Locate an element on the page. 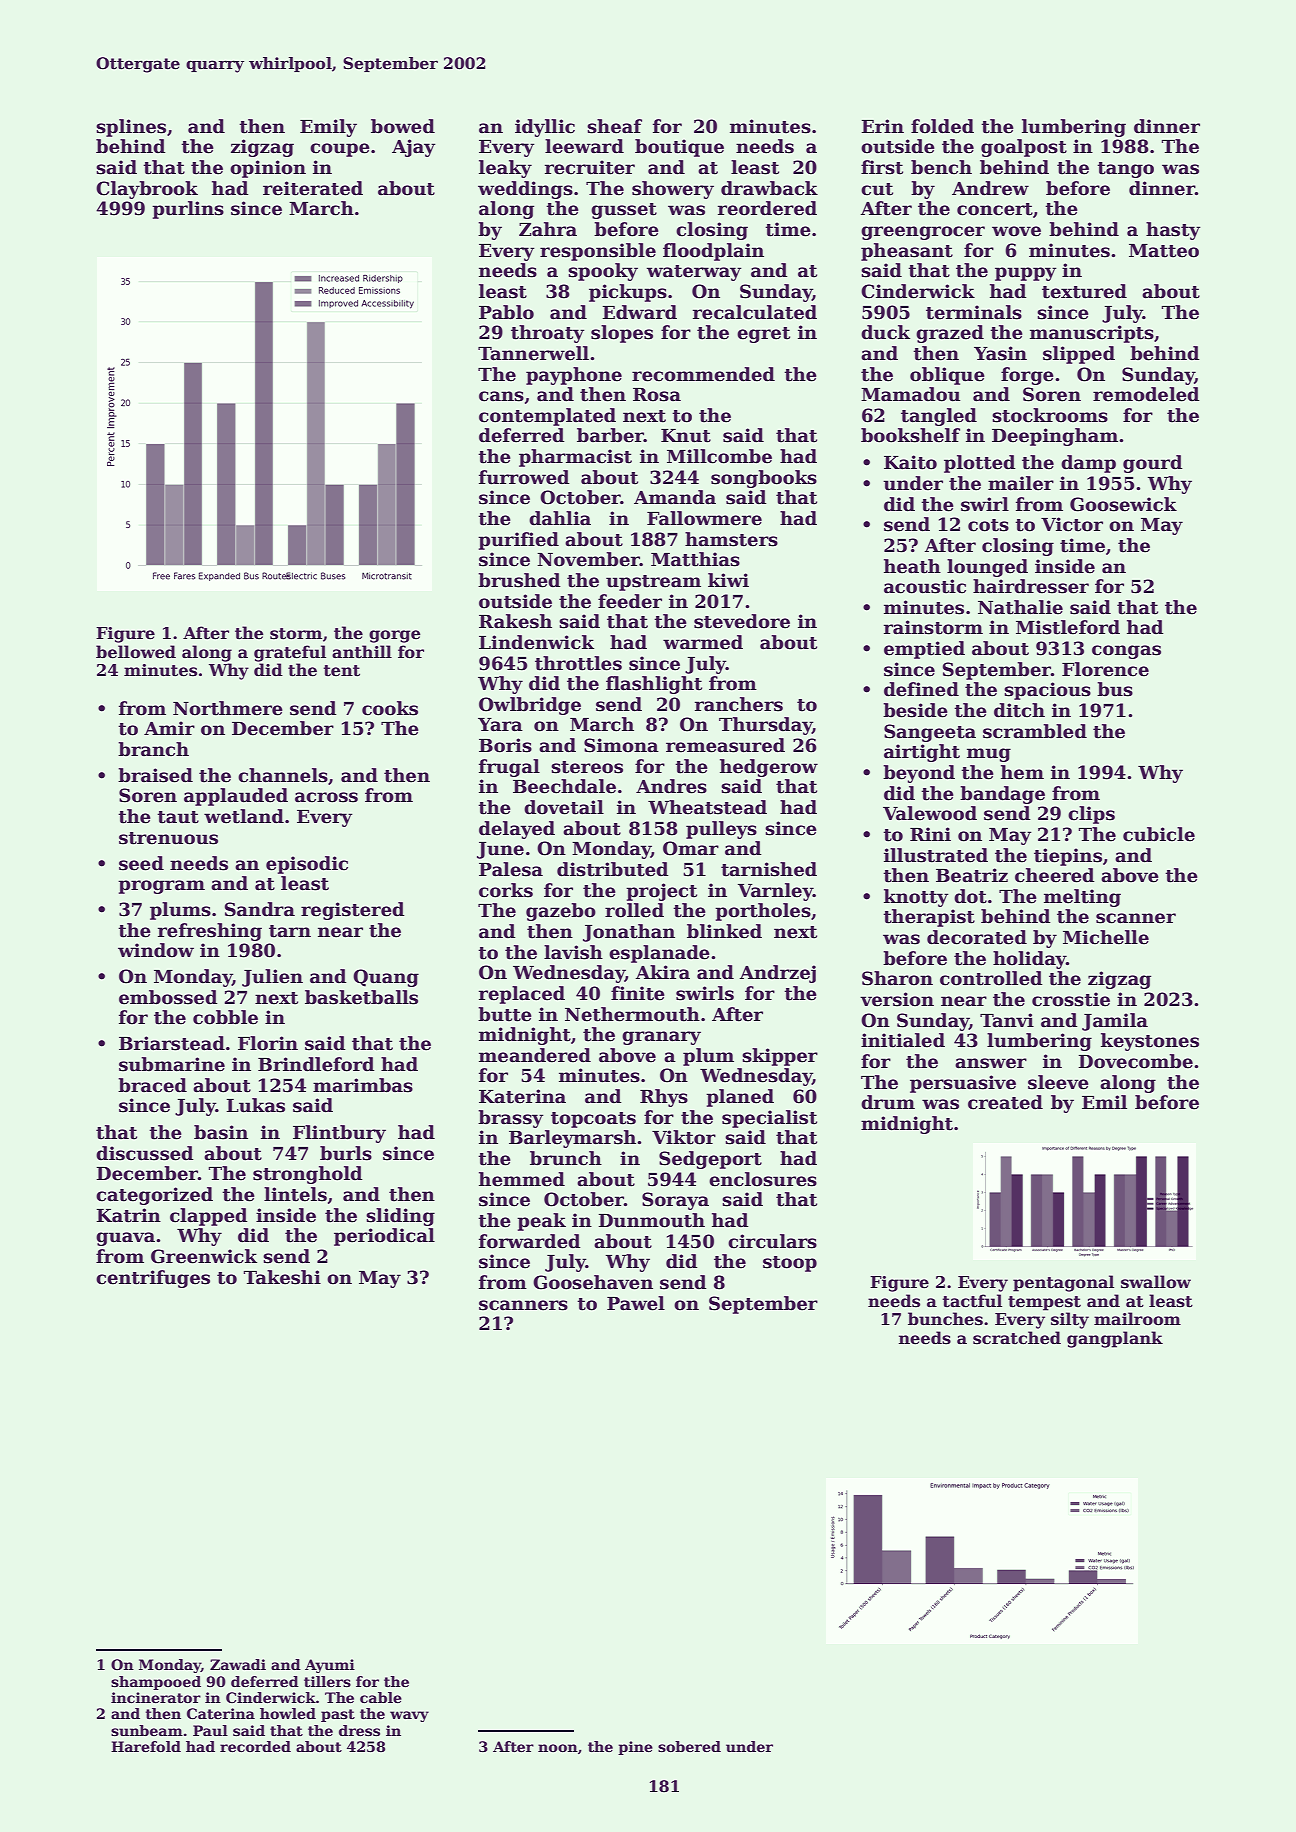  reordered is located at coordinates (767, 208).
